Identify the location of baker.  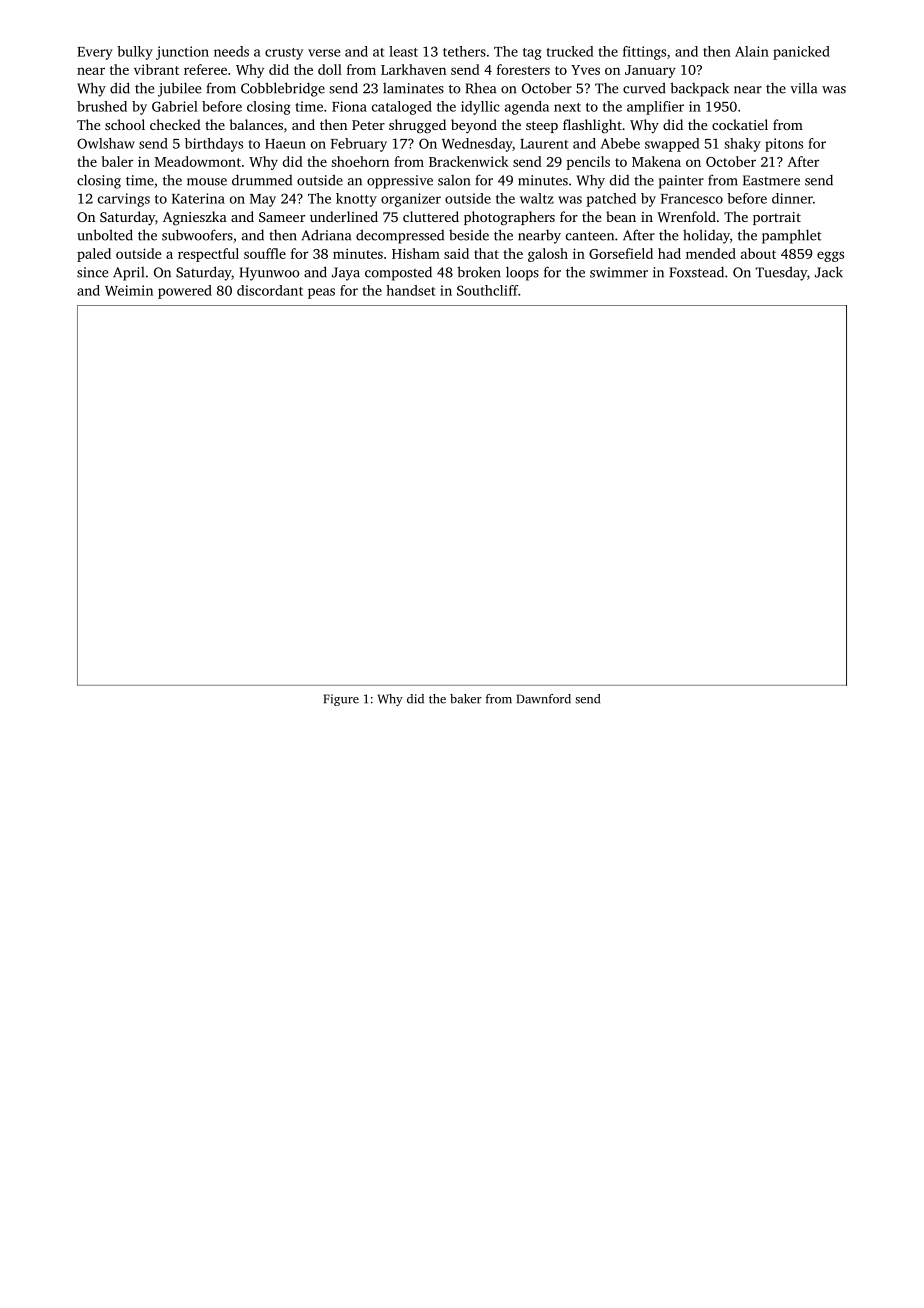
(466, 699).
